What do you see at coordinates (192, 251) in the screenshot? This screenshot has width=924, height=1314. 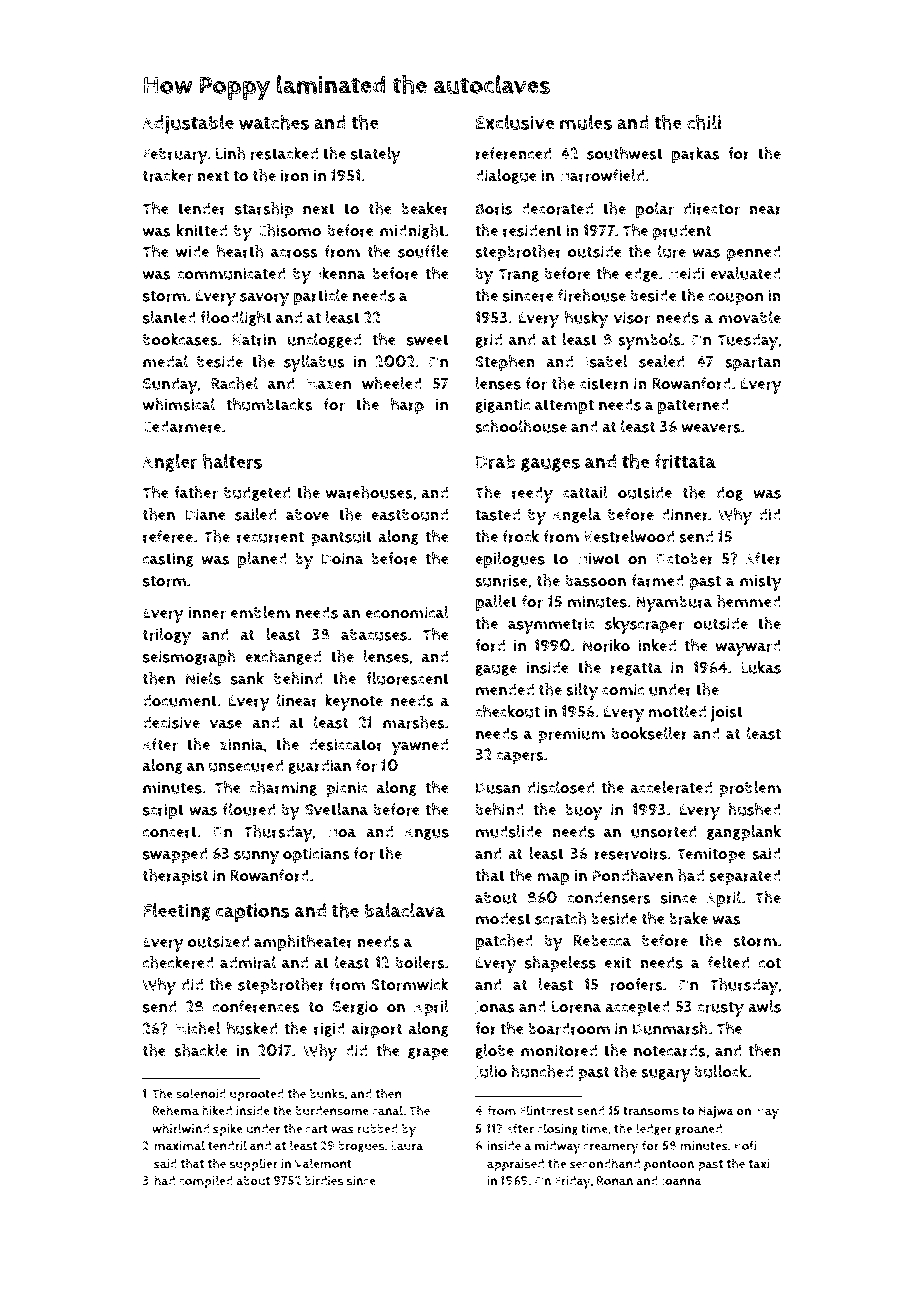 I see `wide` at bounding box center [192, 251].
